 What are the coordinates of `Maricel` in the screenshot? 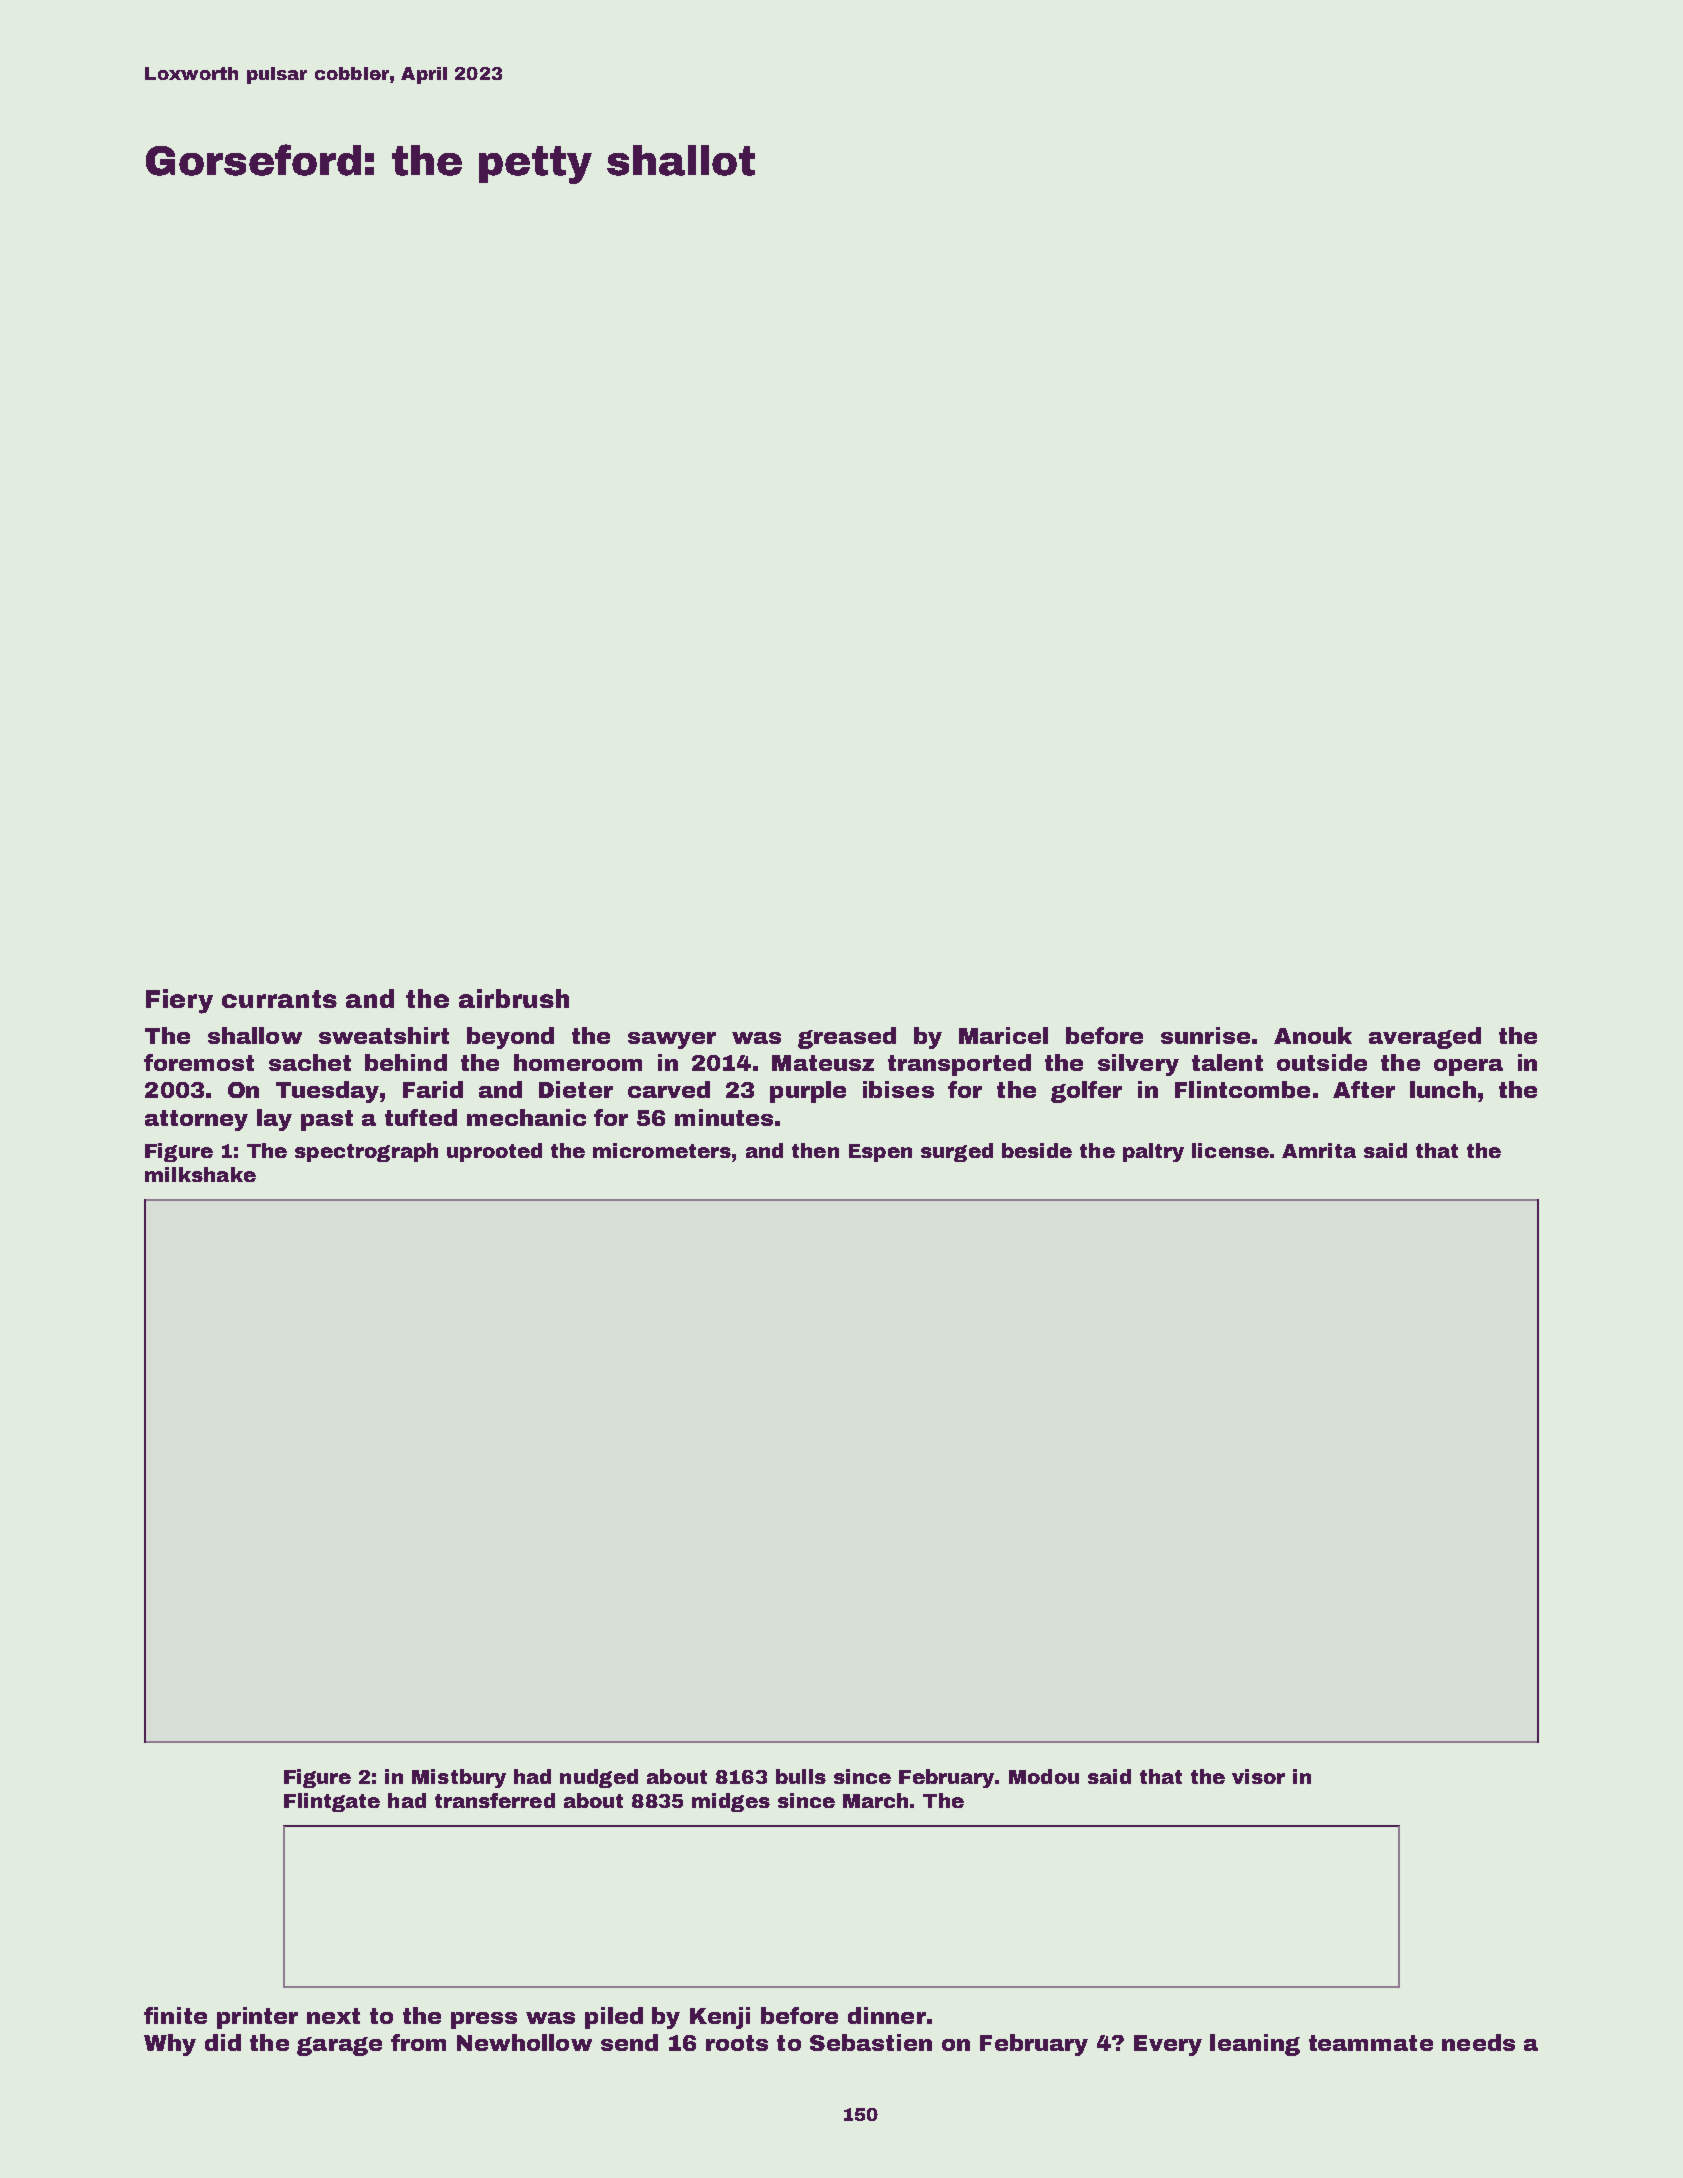 It's located at (1003, 1035).
